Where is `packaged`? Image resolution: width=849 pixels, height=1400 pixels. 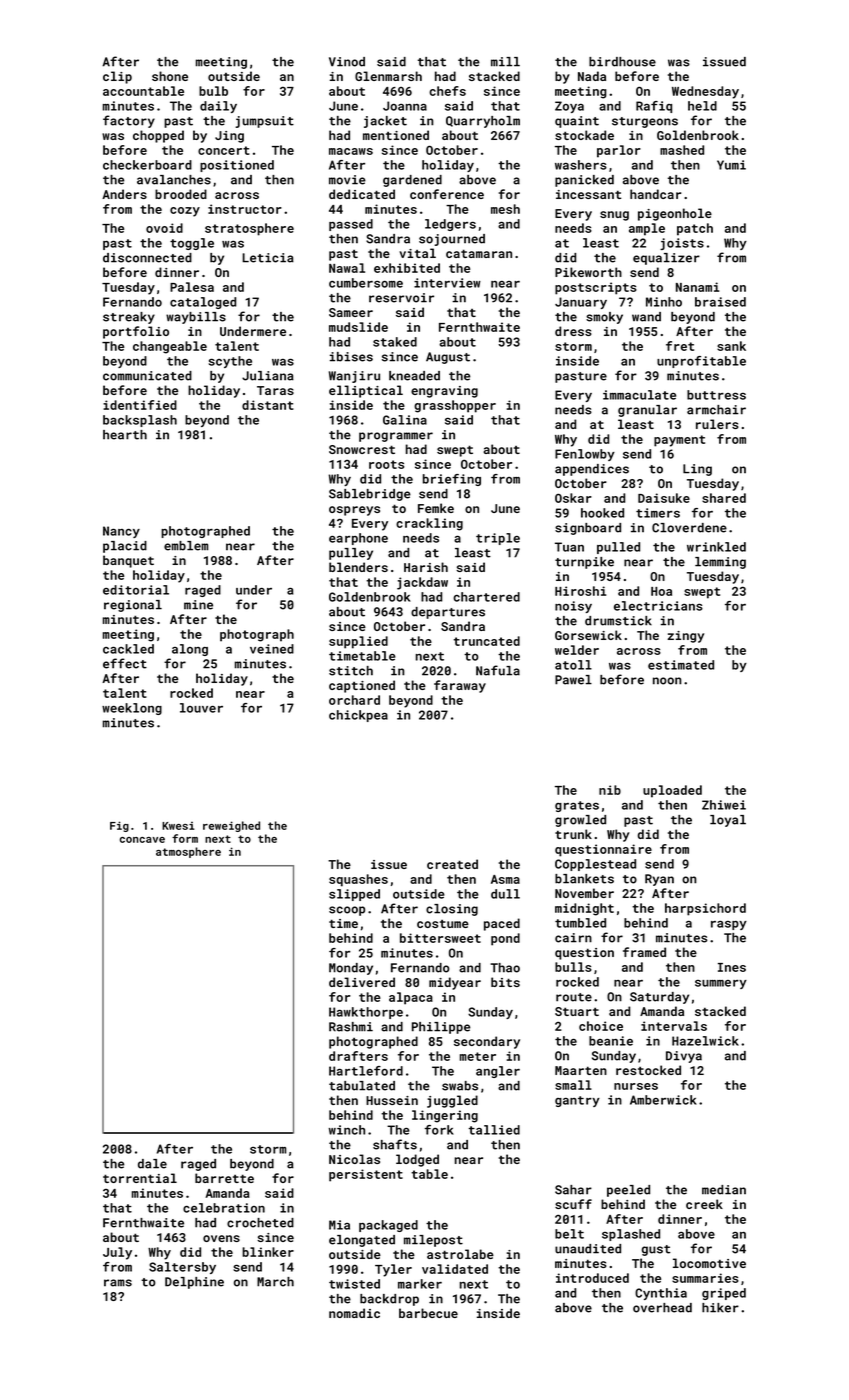 packaged is located at coordinates (388, 1226).
